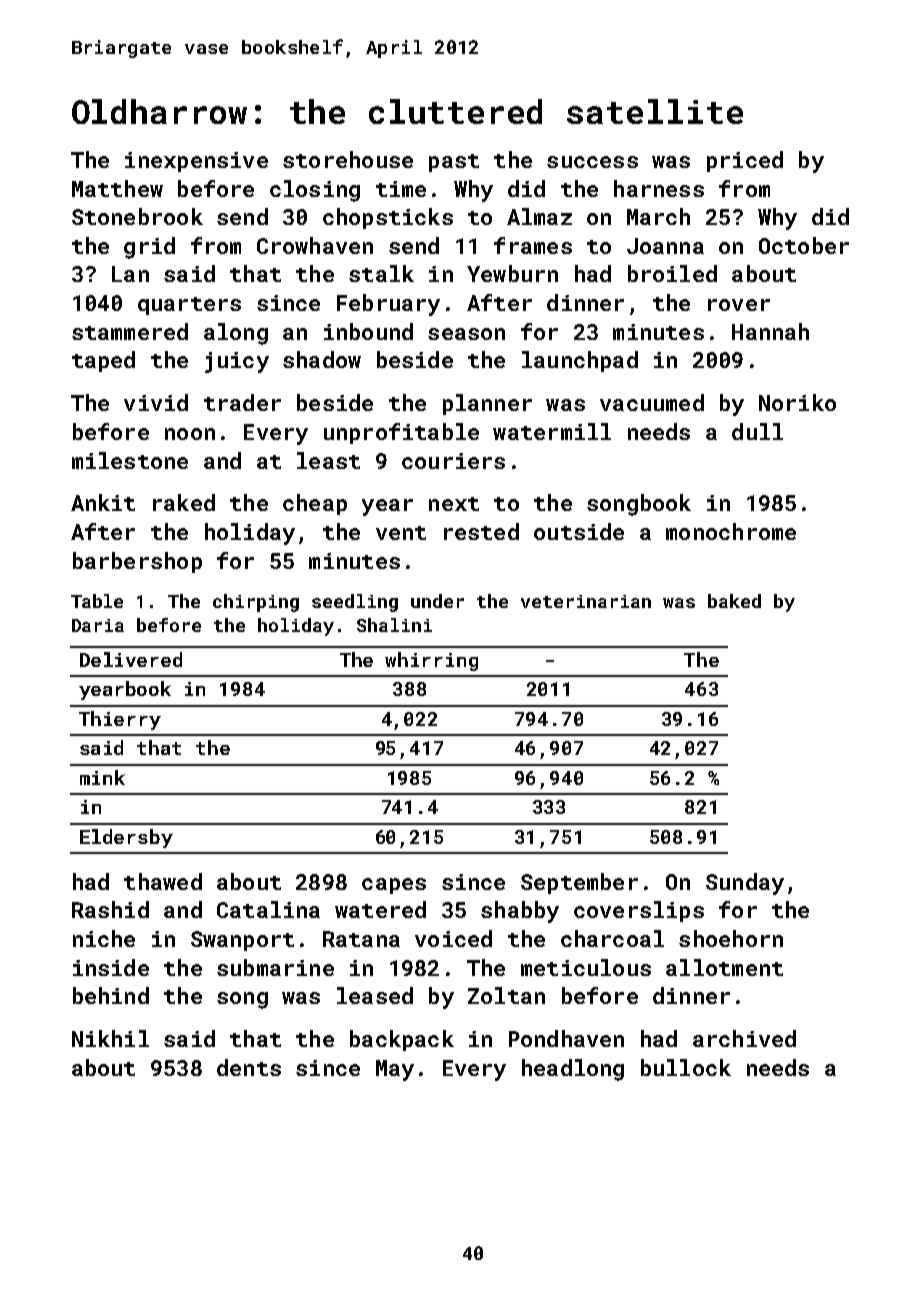  I want to click on mink, so click(102, 777).
